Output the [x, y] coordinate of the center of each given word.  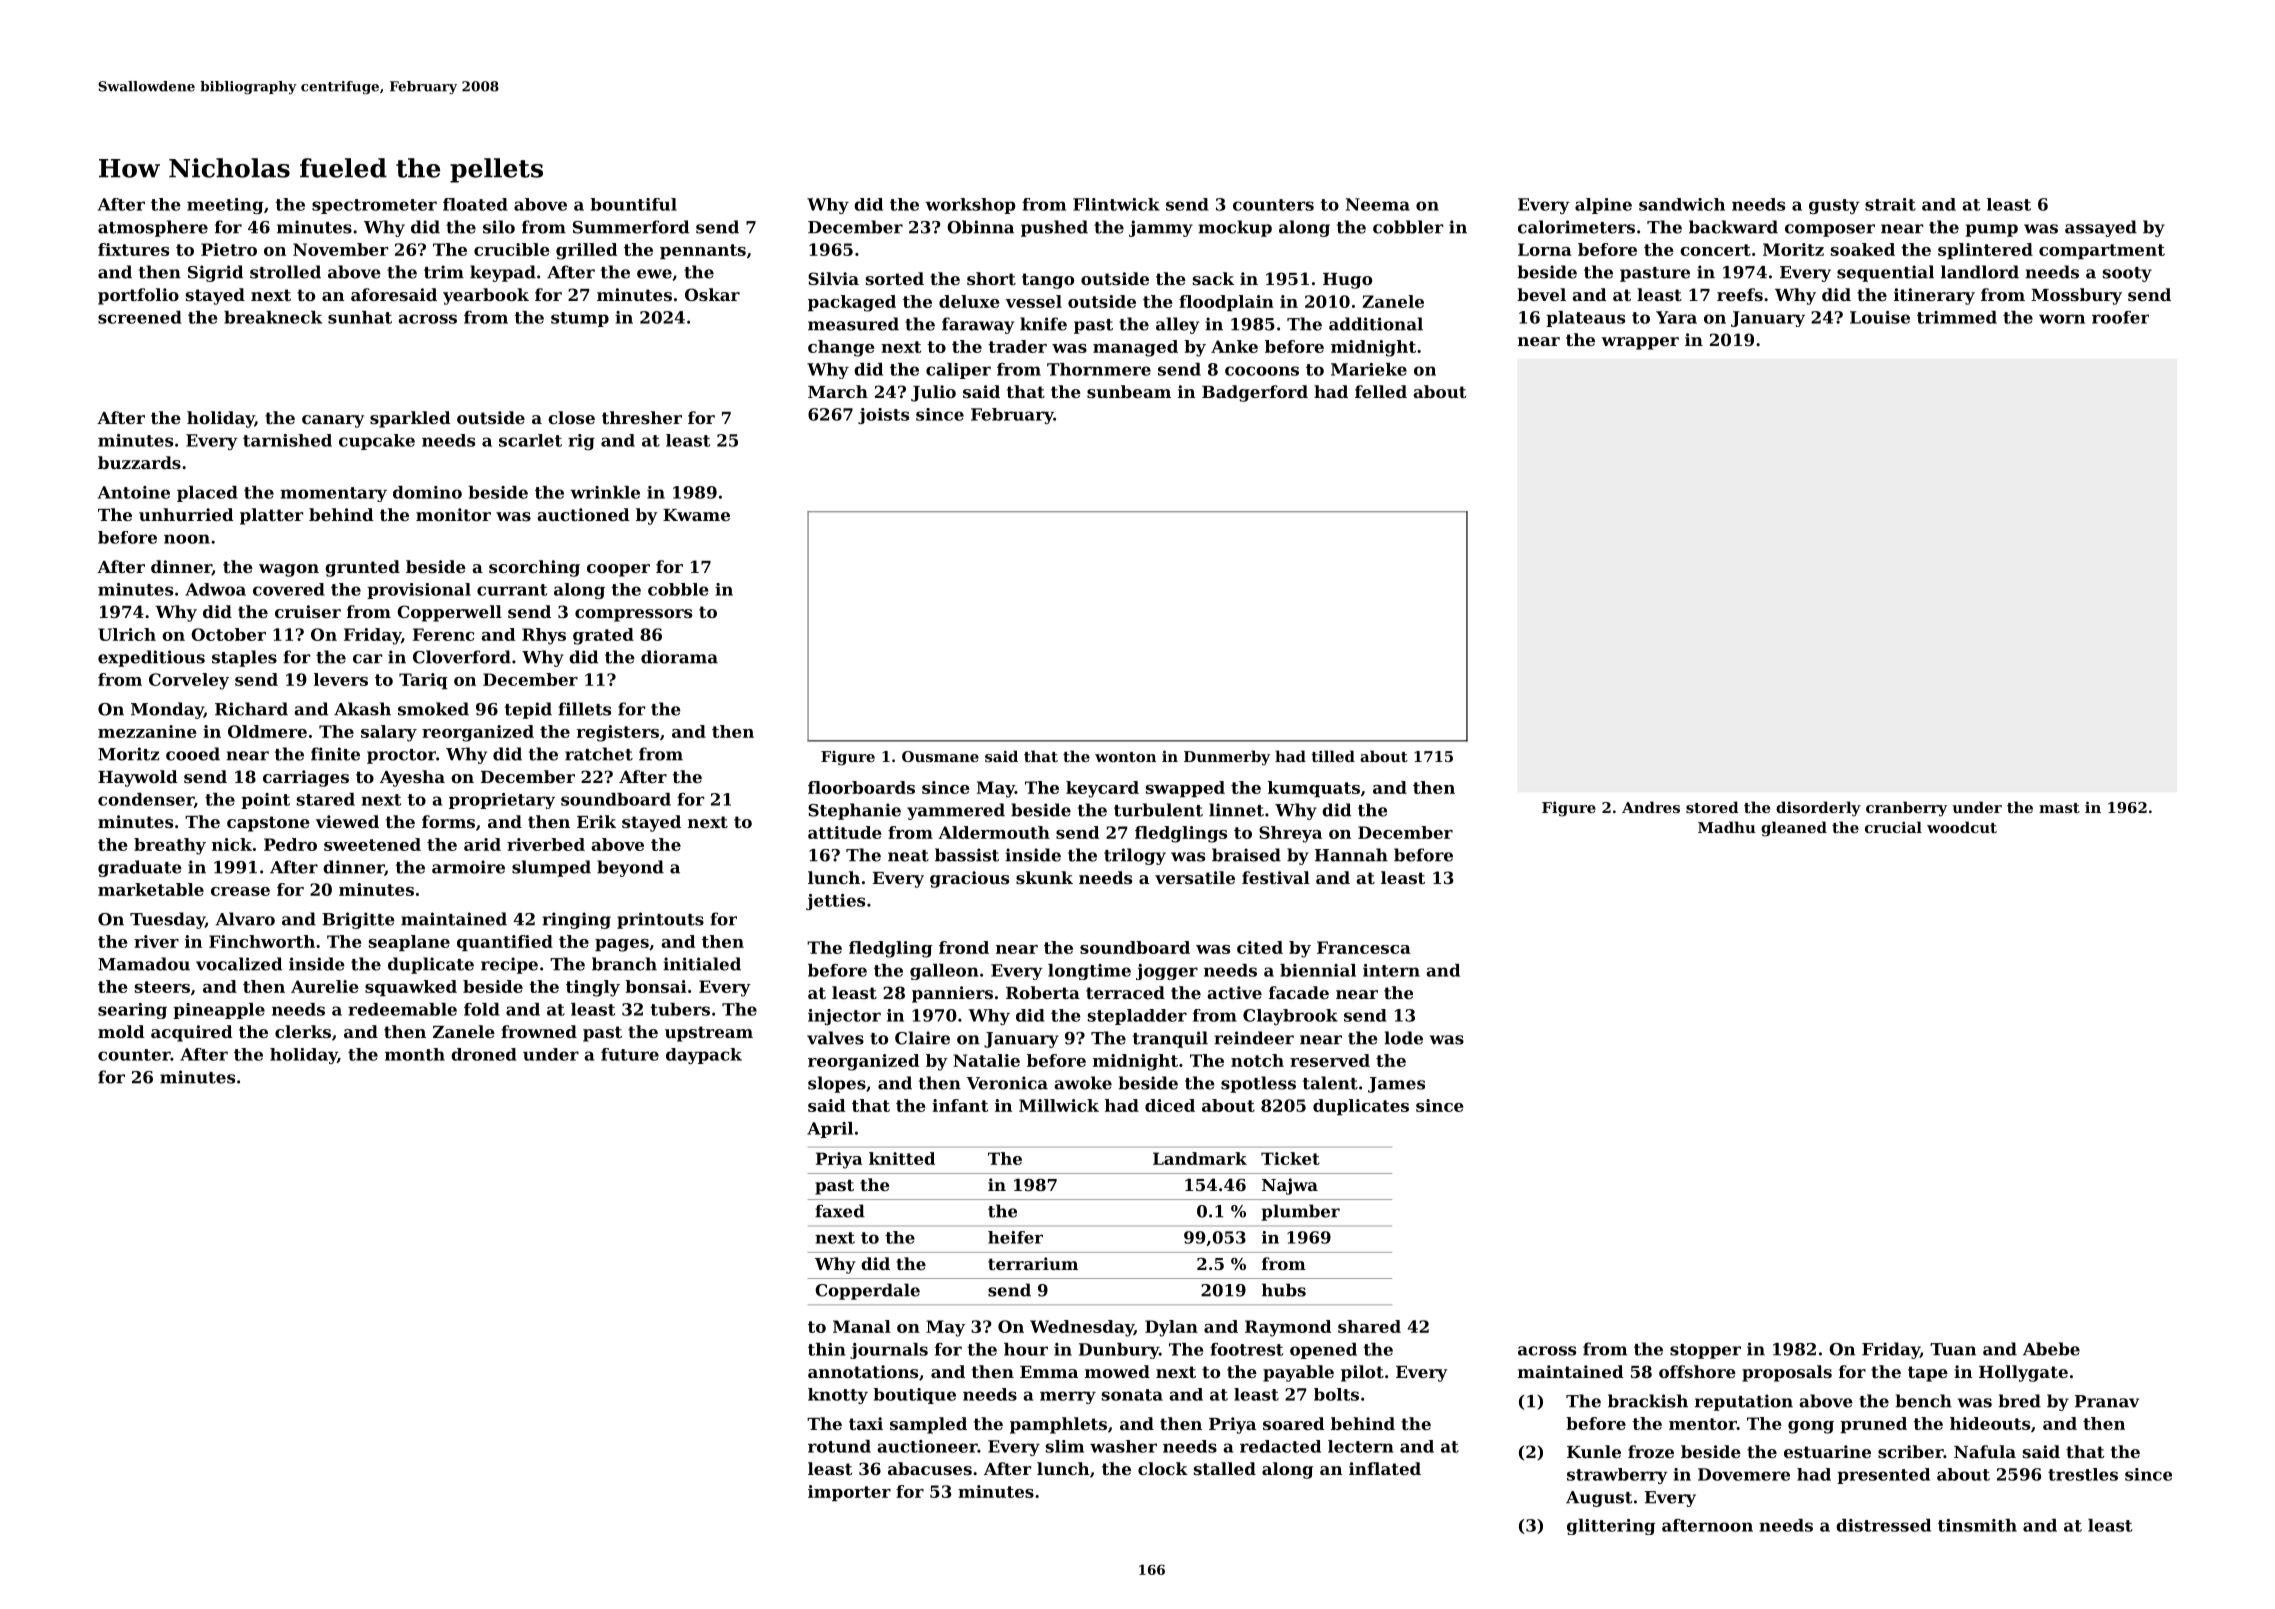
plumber [1300, 1212]
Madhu [1727, 827]
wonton [1125, 757]
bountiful [633, 204]
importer [849, 1493]
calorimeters [1576, 227]
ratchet [599, 754]
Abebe [2051, 1349]
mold [121, 1031]
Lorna [1545, 249]
